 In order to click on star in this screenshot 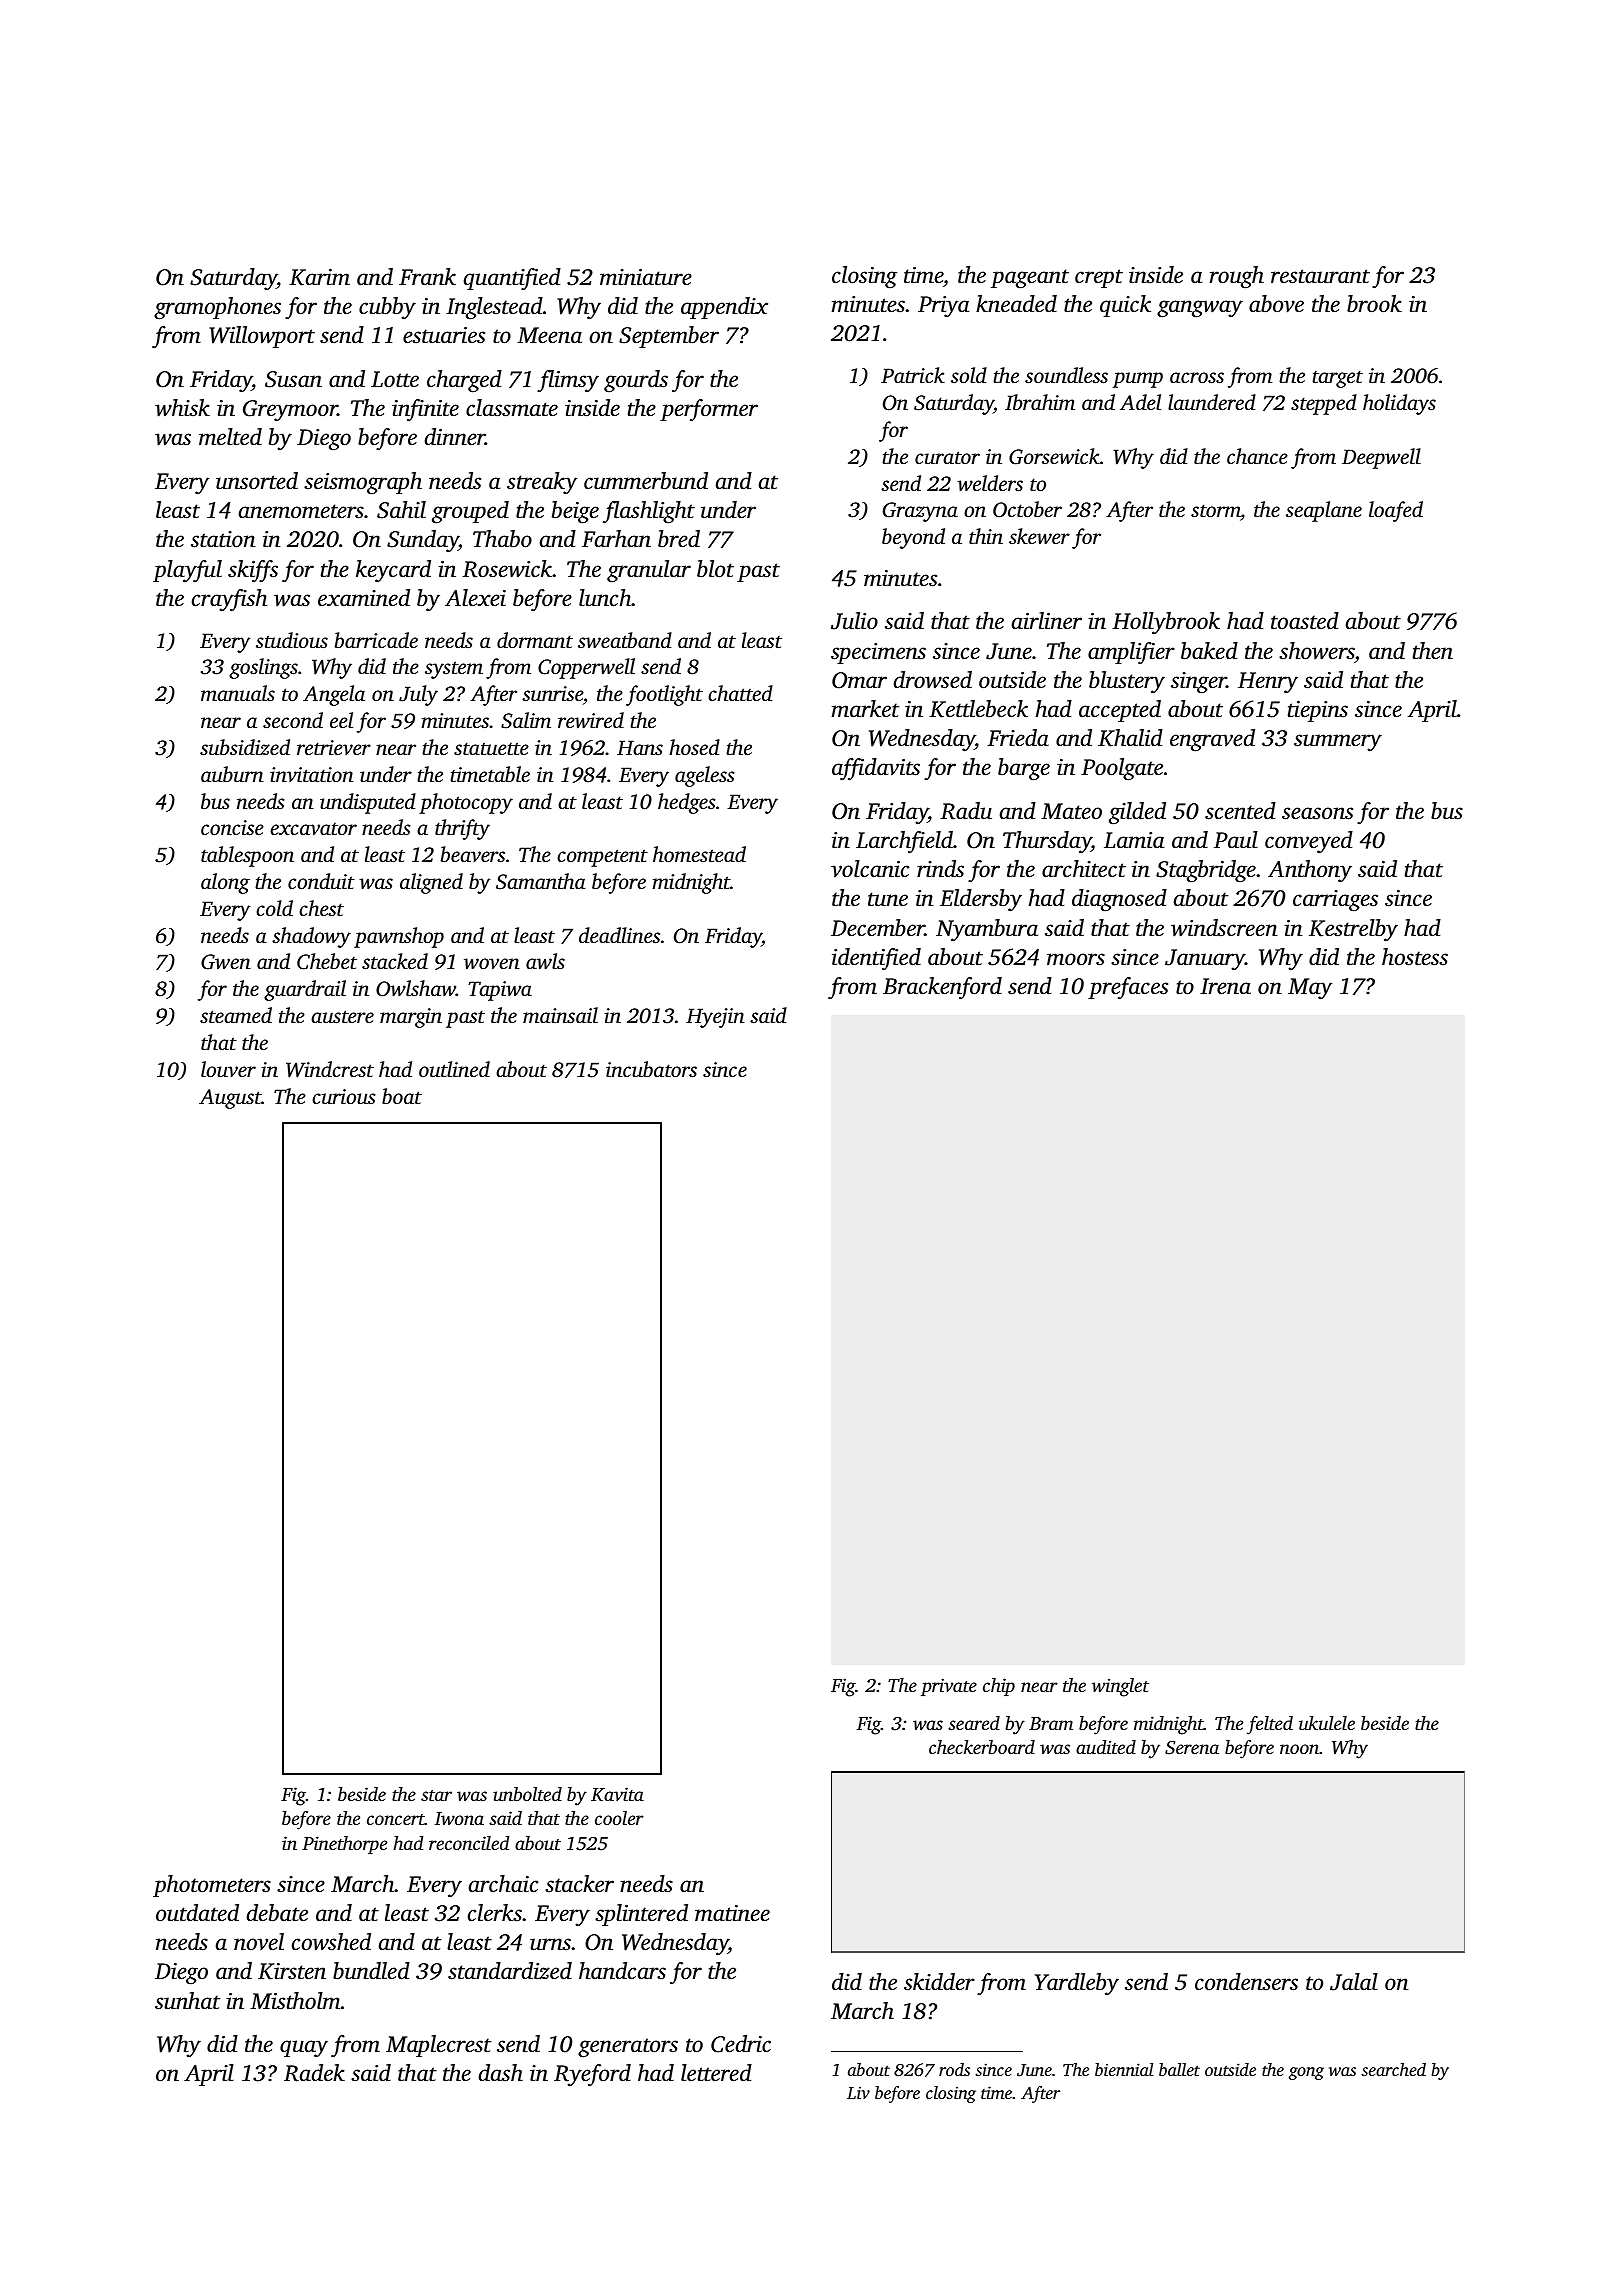, I will do `click(436, 1795)`.
